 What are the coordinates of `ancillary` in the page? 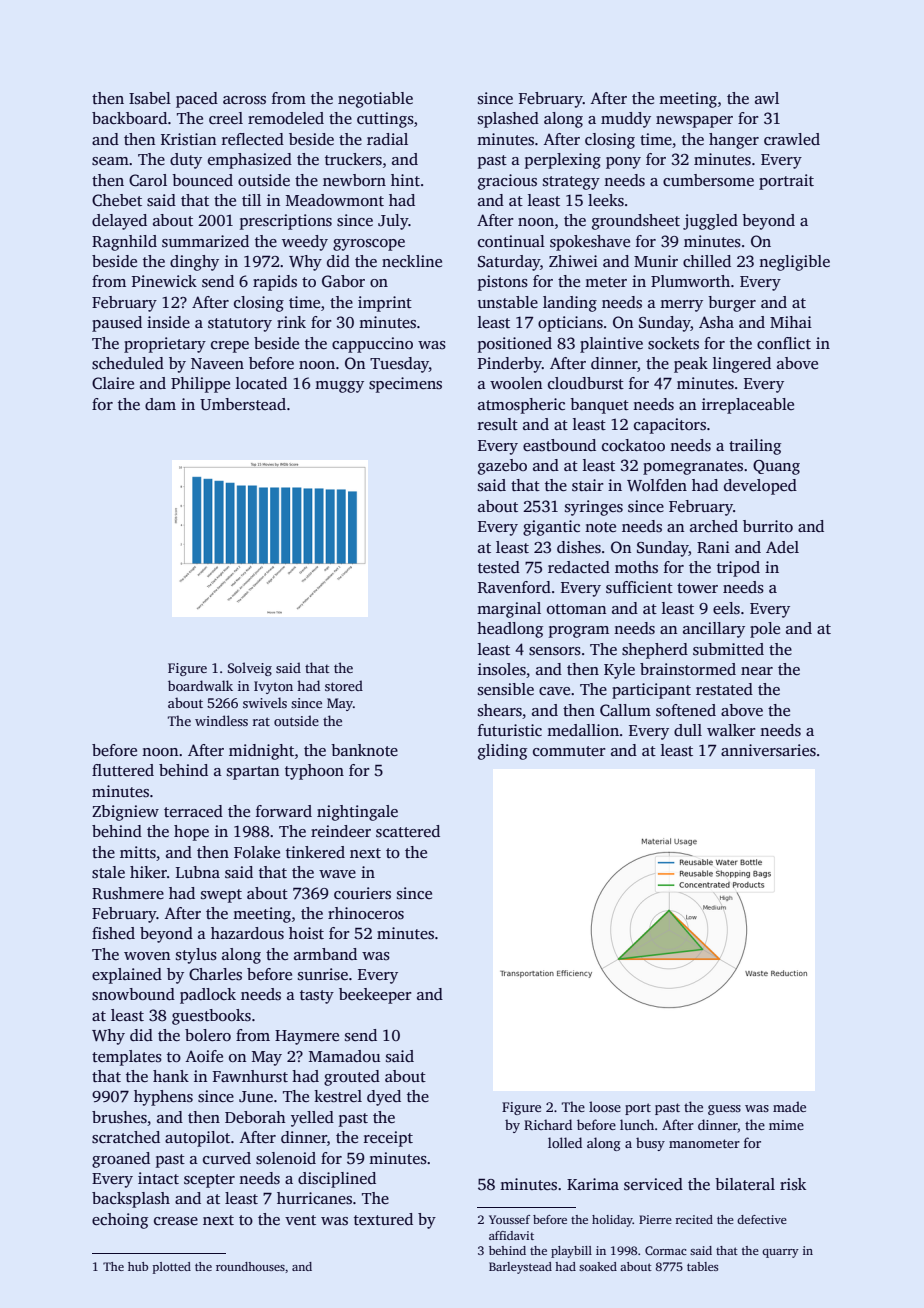 It's located at (714, 630).
